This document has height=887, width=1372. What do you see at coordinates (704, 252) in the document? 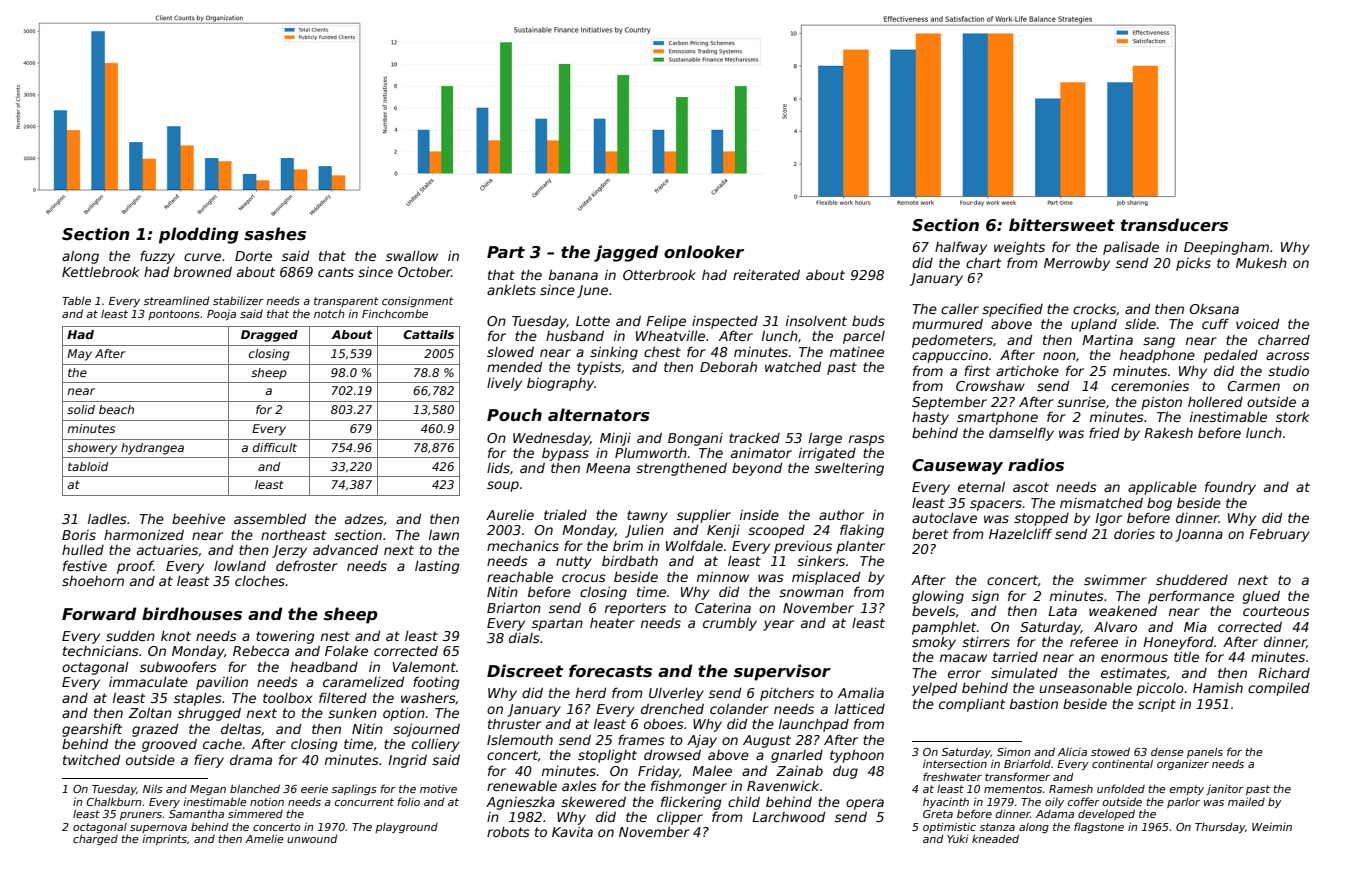
I see `onlooker` at bounding box center [704, 252].
